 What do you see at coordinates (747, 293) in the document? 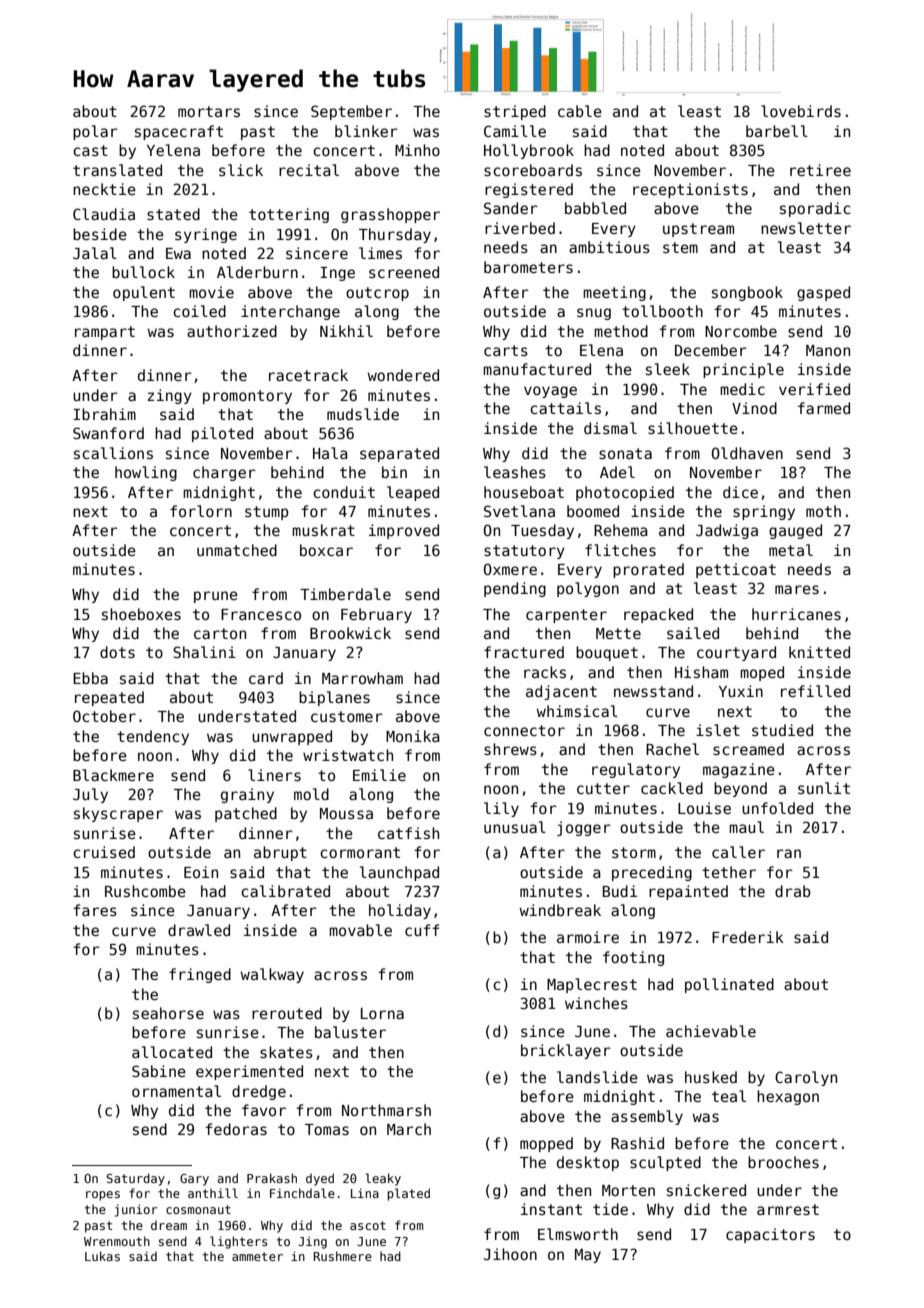
I see `songbook` at bounding box center [747, 293].
